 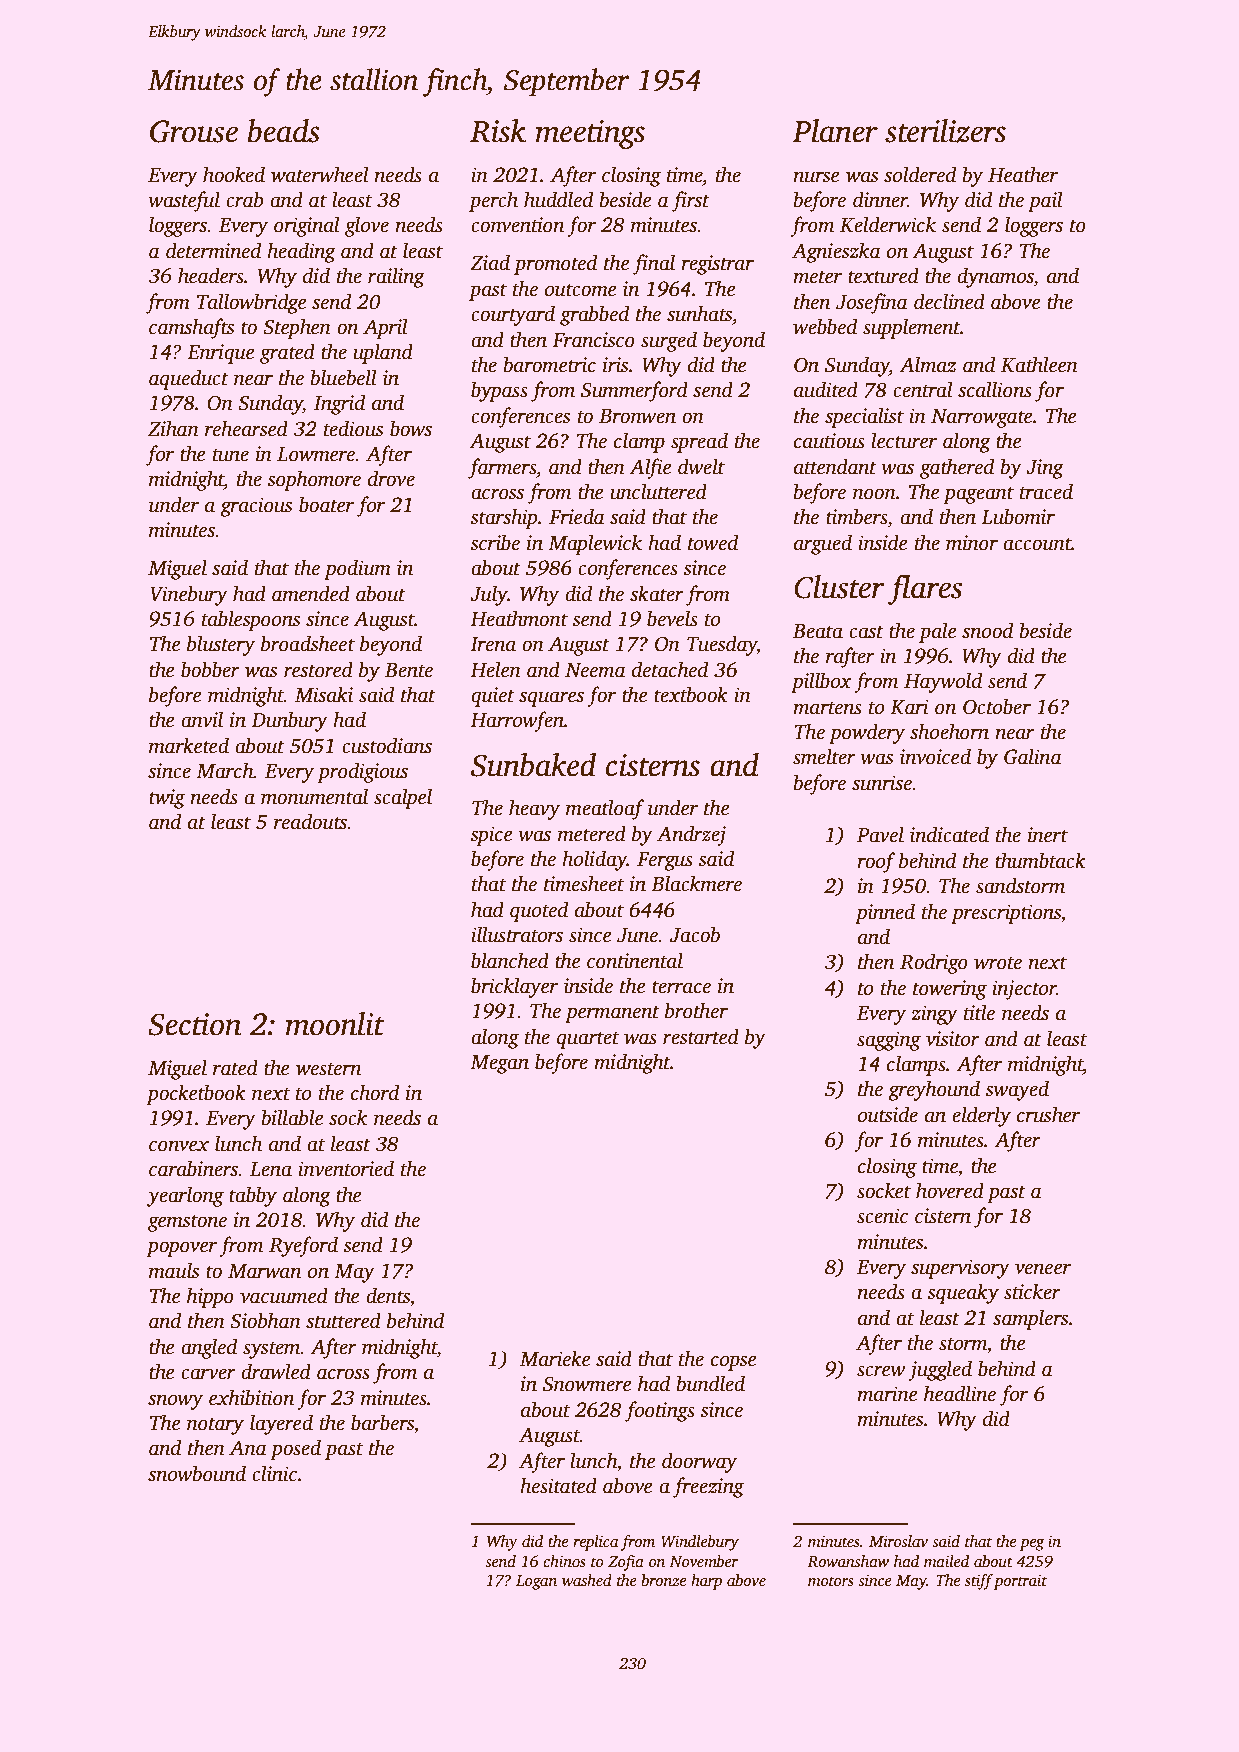 What do you see at coordinates (536, 1582) in the image?
I see `Logan` at bounding box center [536, 1582].
